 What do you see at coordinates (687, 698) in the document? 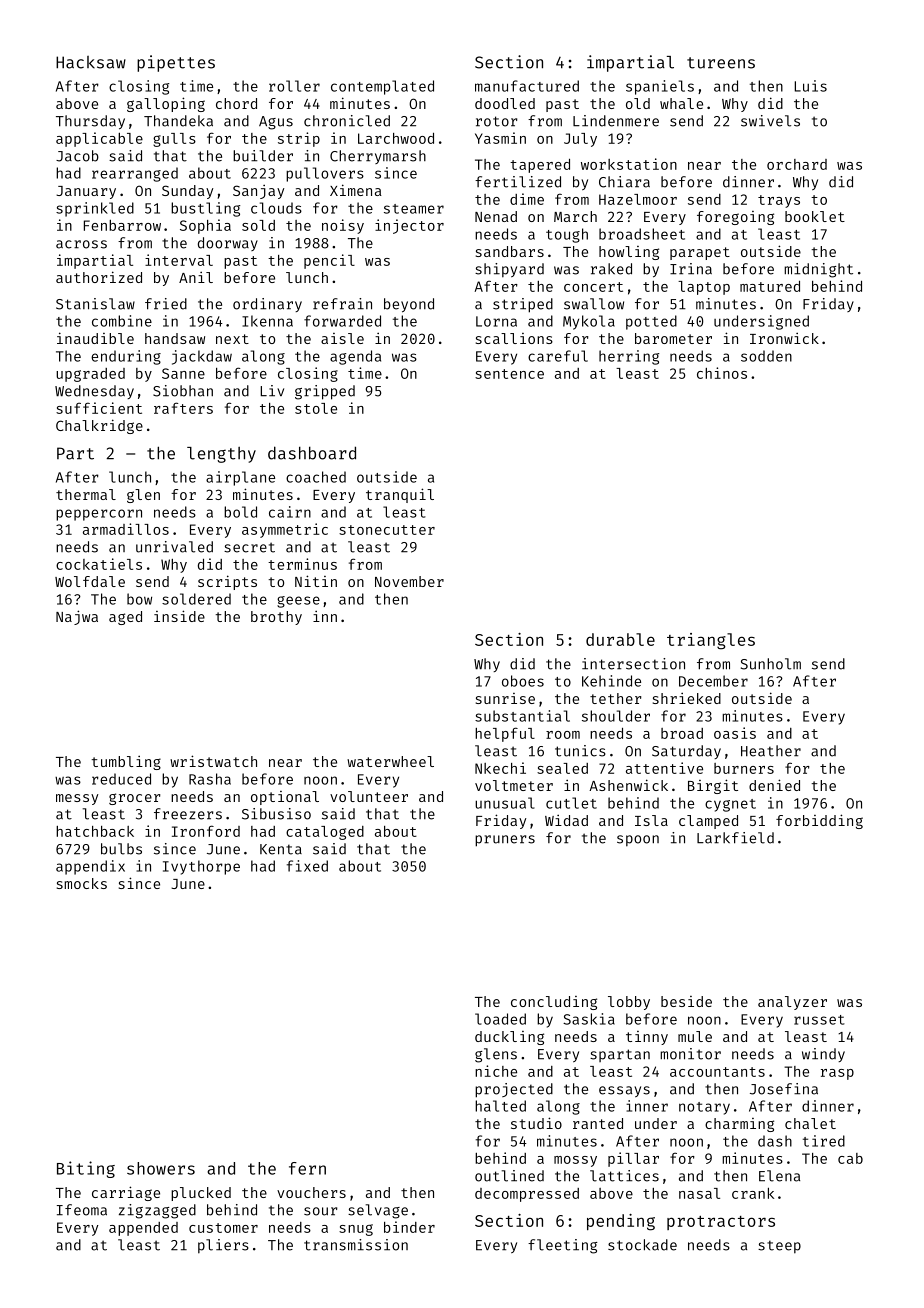
I see `shrieked` at bounding box center [687, 698].
